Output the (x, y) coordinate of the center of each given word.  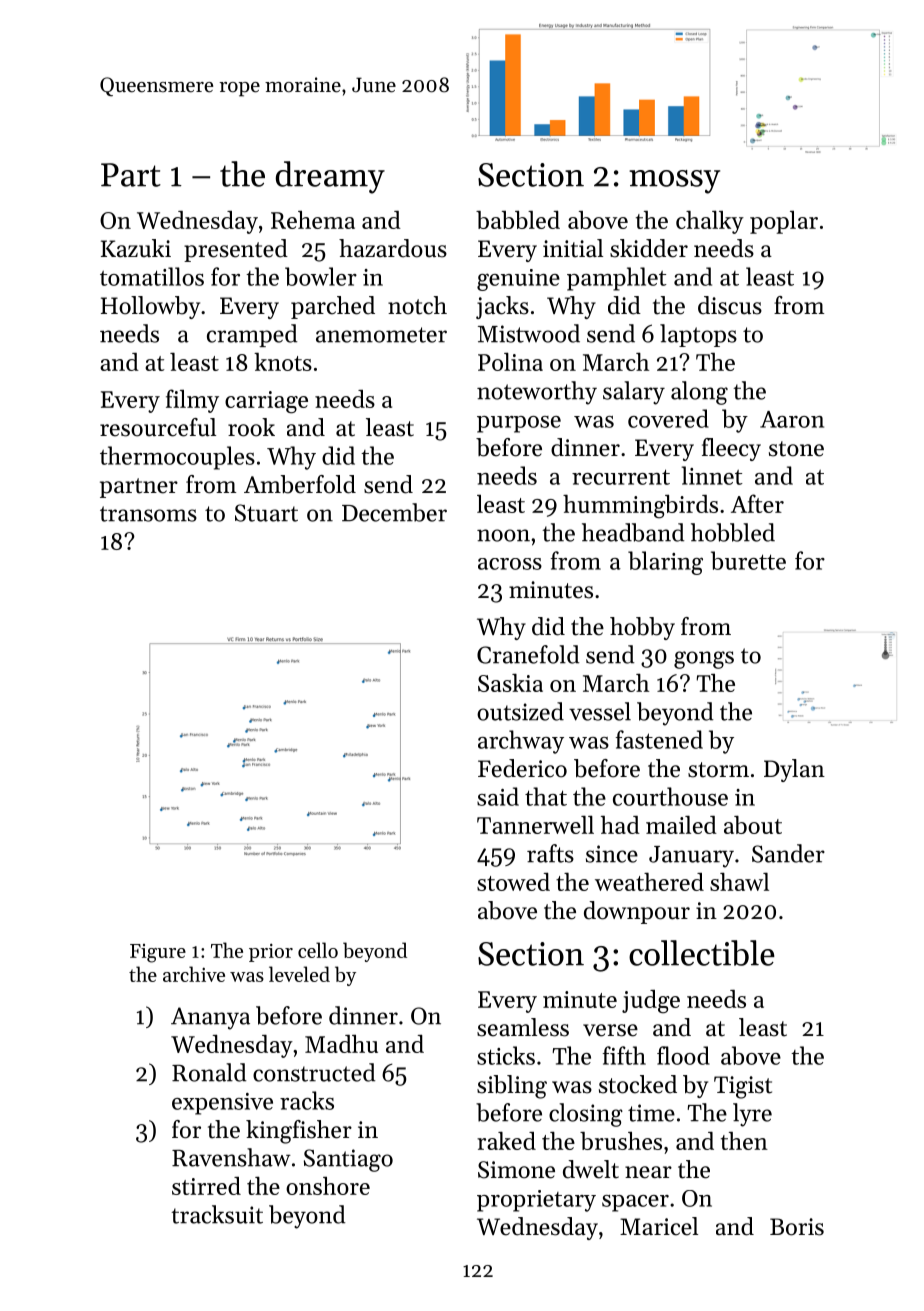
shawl (739, 881)
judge (651, 1002)
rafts (550, 853)
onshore (328, 1186)
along (699, 393)
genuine (518, 280)
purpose (519, 424)
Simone (516, 1170)
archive (194, 974)
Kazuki (136, 248)
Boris (797, 1227)
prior (271, 952)
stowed (513, 882)
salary (634, 393)
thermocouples (177, 458)
